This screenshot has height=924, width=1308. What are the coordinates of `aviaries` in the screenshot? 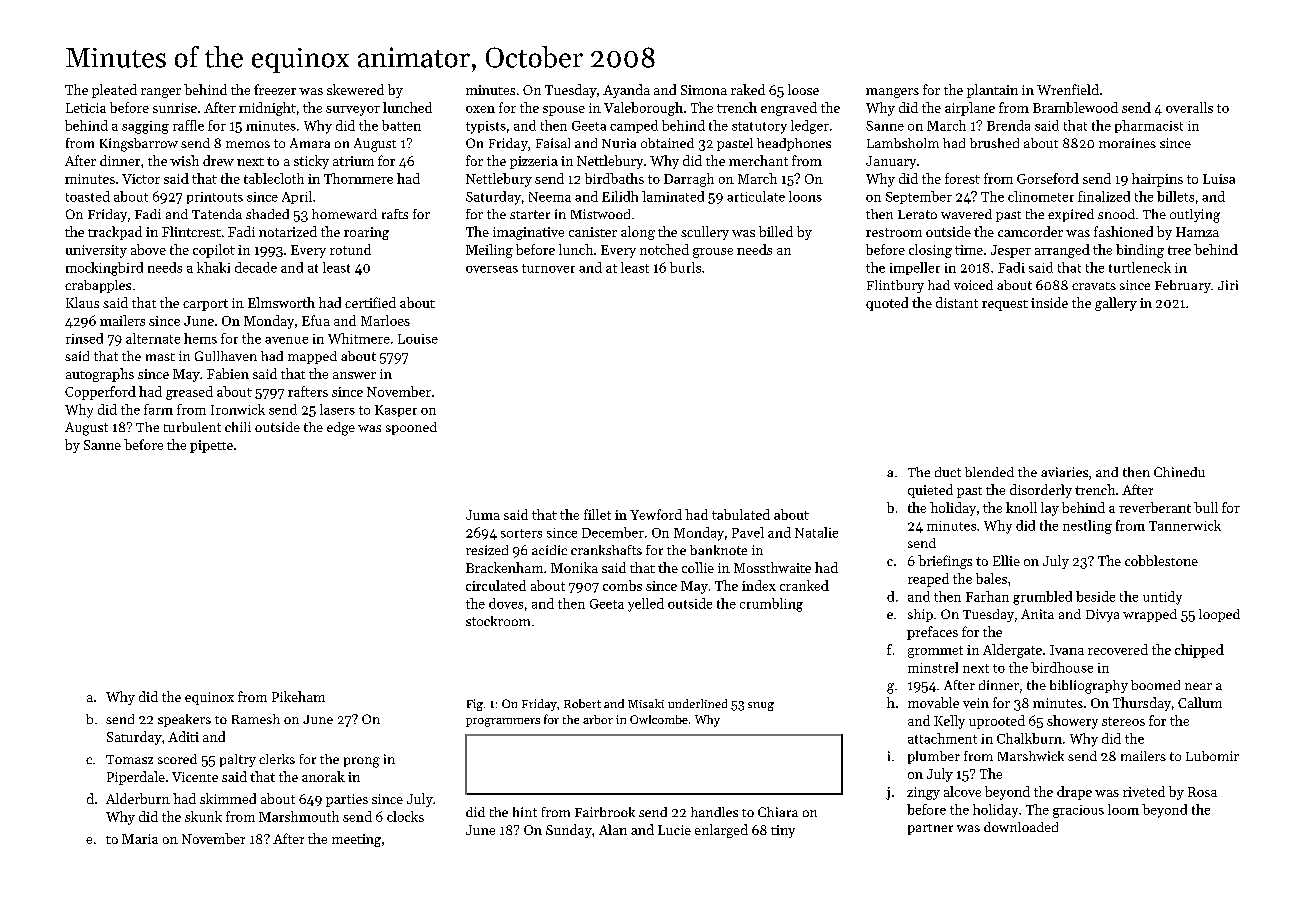 It's located at (1064, 472).
